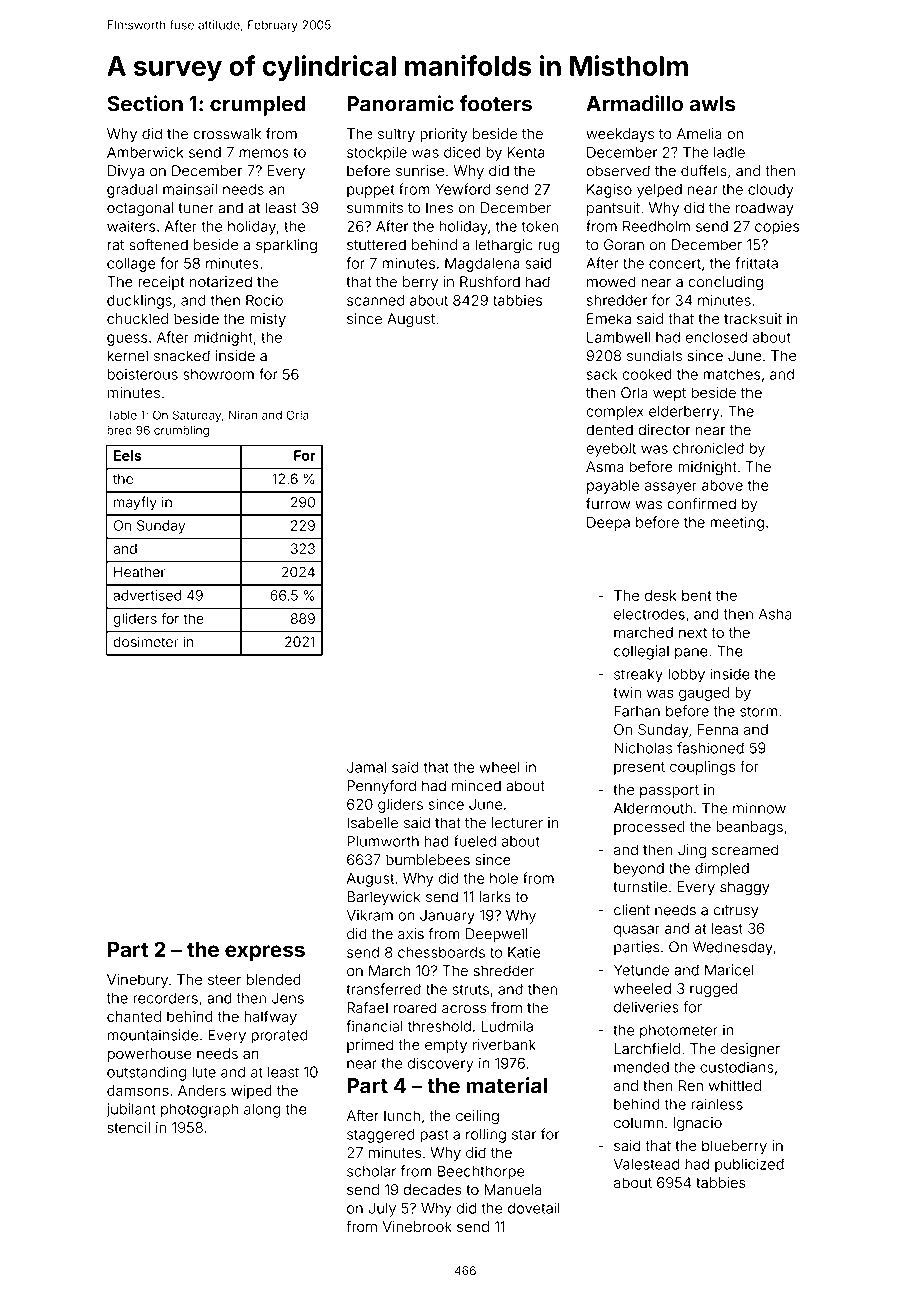 This screenshot has width=908, height=1316. I want to click on crumpled, so click(258, 106).
